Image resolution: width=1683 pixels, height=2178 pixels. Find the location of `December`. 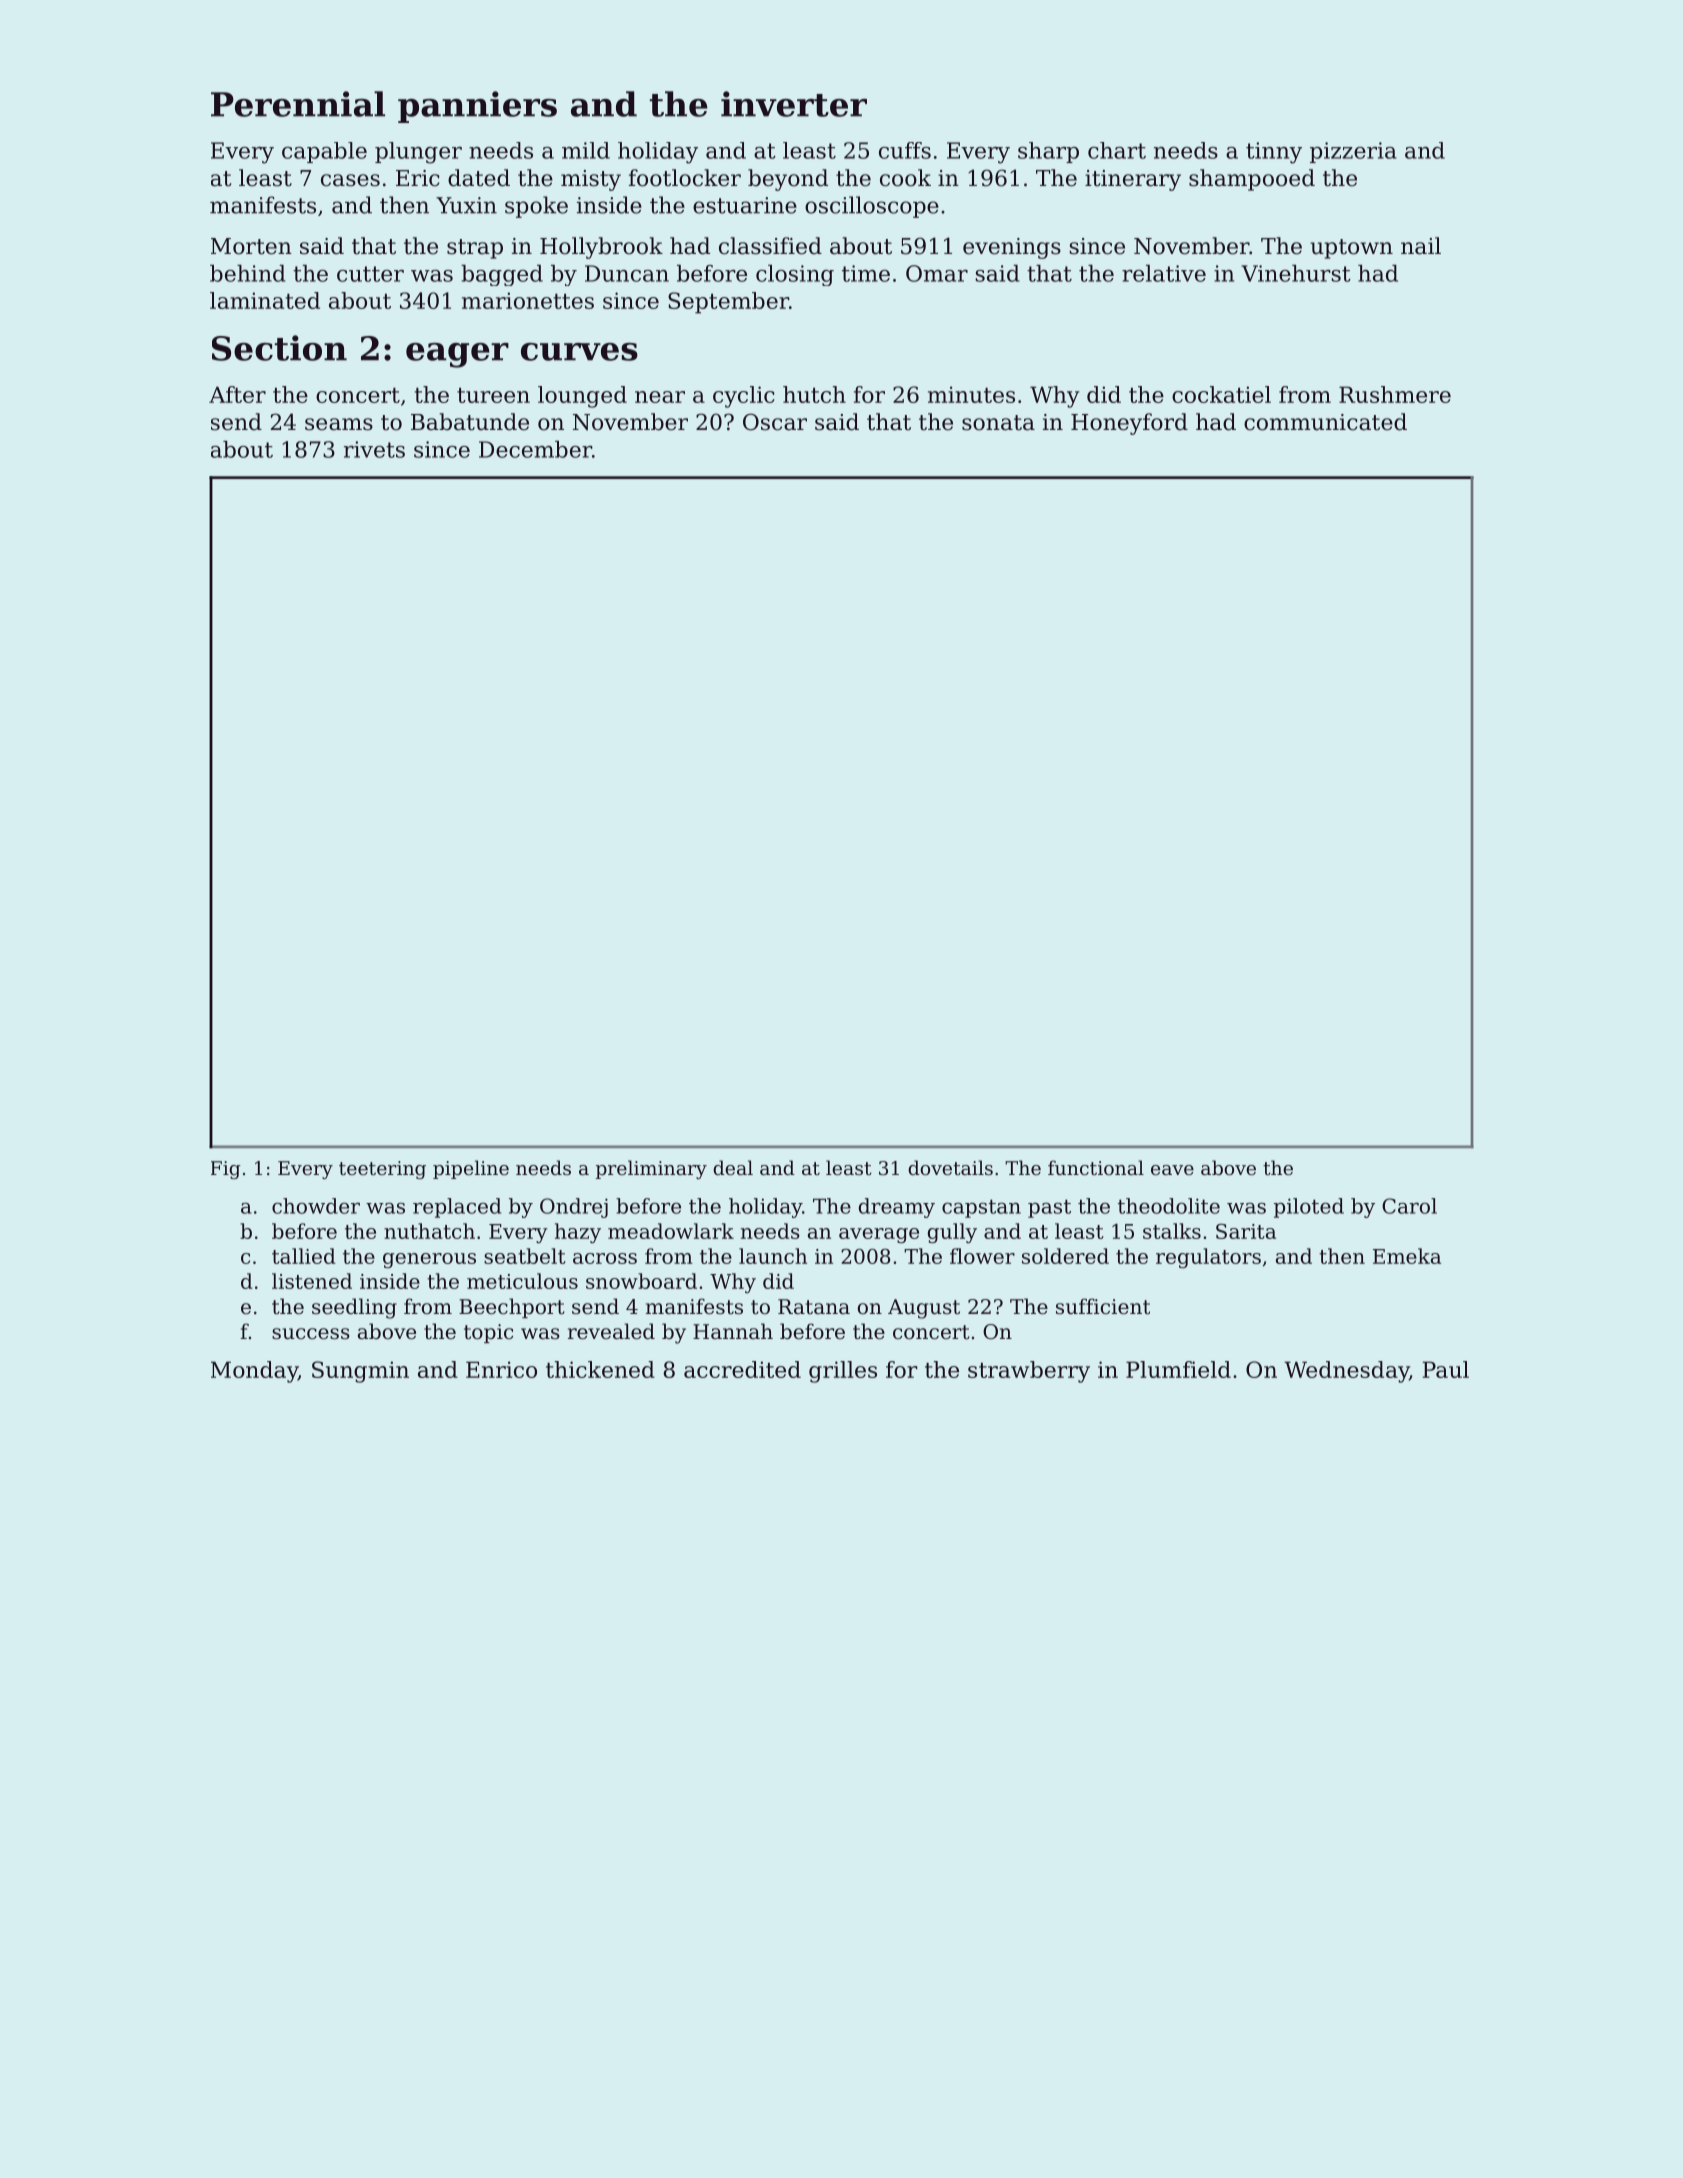

December is located at coordinates (535, 449).
